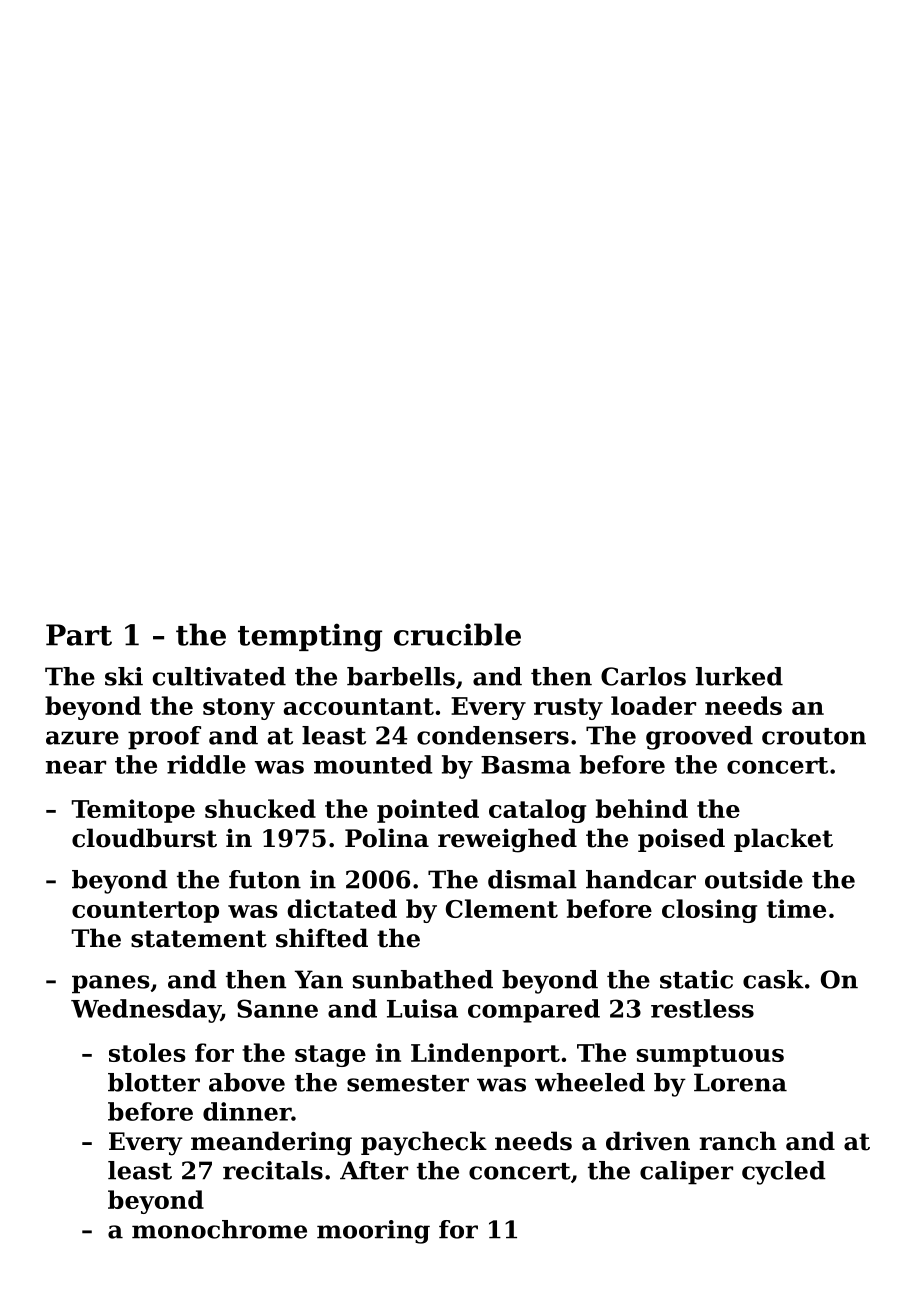 This document has width=924, height=1314. I want to click on Part, so click(79, 635).
